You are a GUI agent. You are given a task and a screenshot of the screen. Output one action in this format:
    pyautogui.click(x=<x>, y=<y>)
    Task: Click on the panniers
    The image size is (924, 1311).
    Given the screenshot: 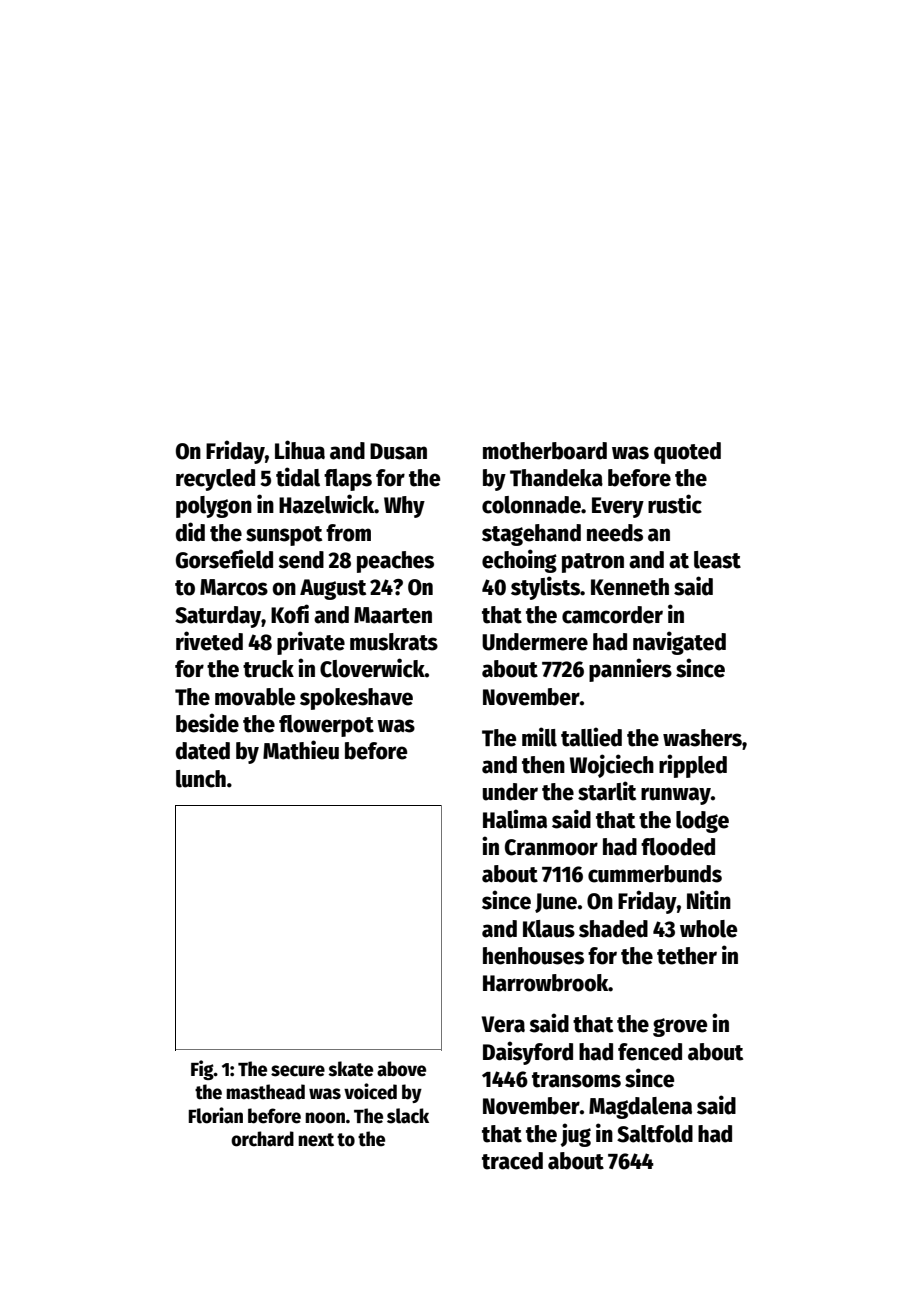 What is the action you would take?
    pyautogui.click(x=630, y=670)
